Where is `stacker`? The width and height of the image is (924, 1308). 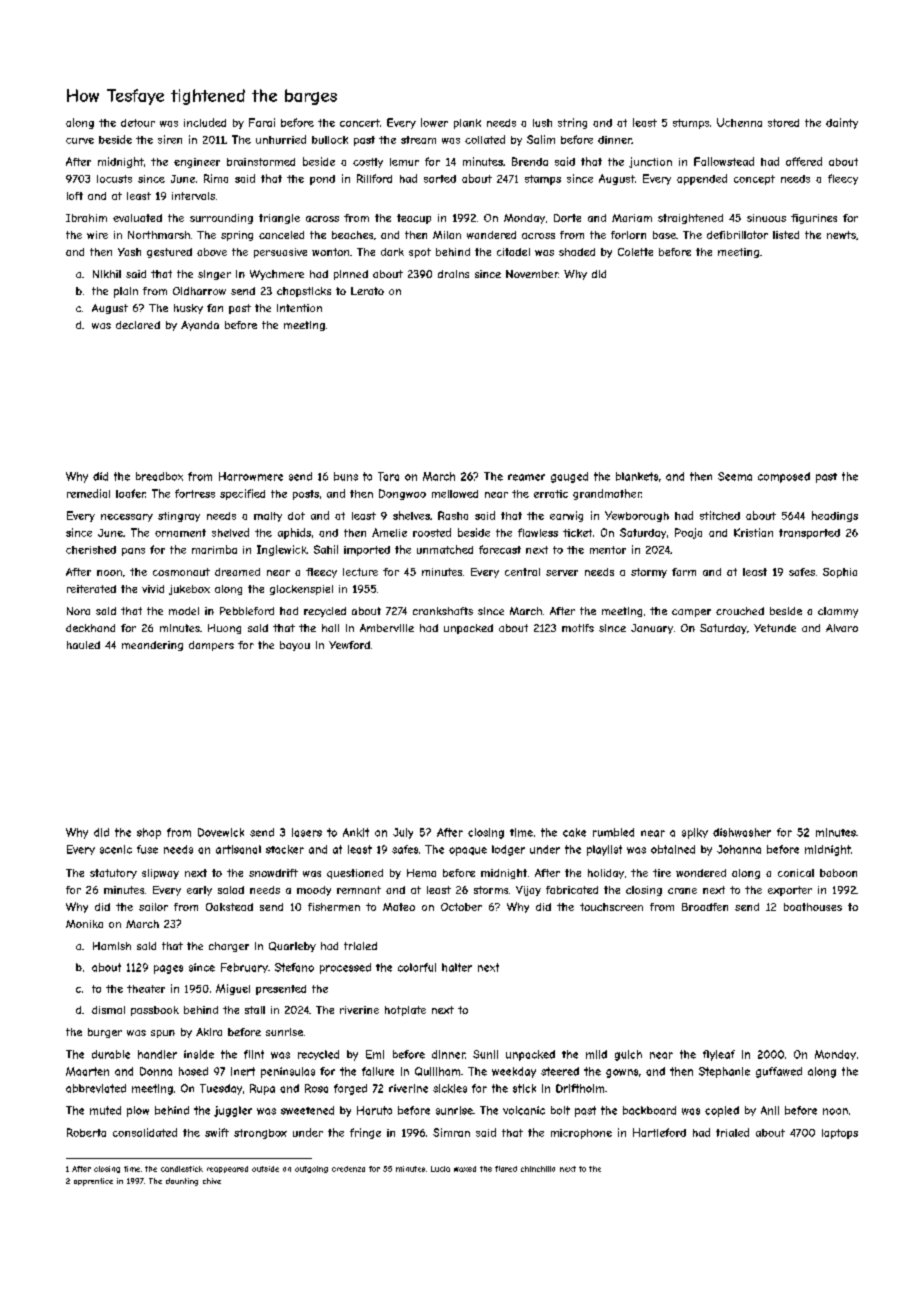
stacker is located at coordinates (285, 849).
